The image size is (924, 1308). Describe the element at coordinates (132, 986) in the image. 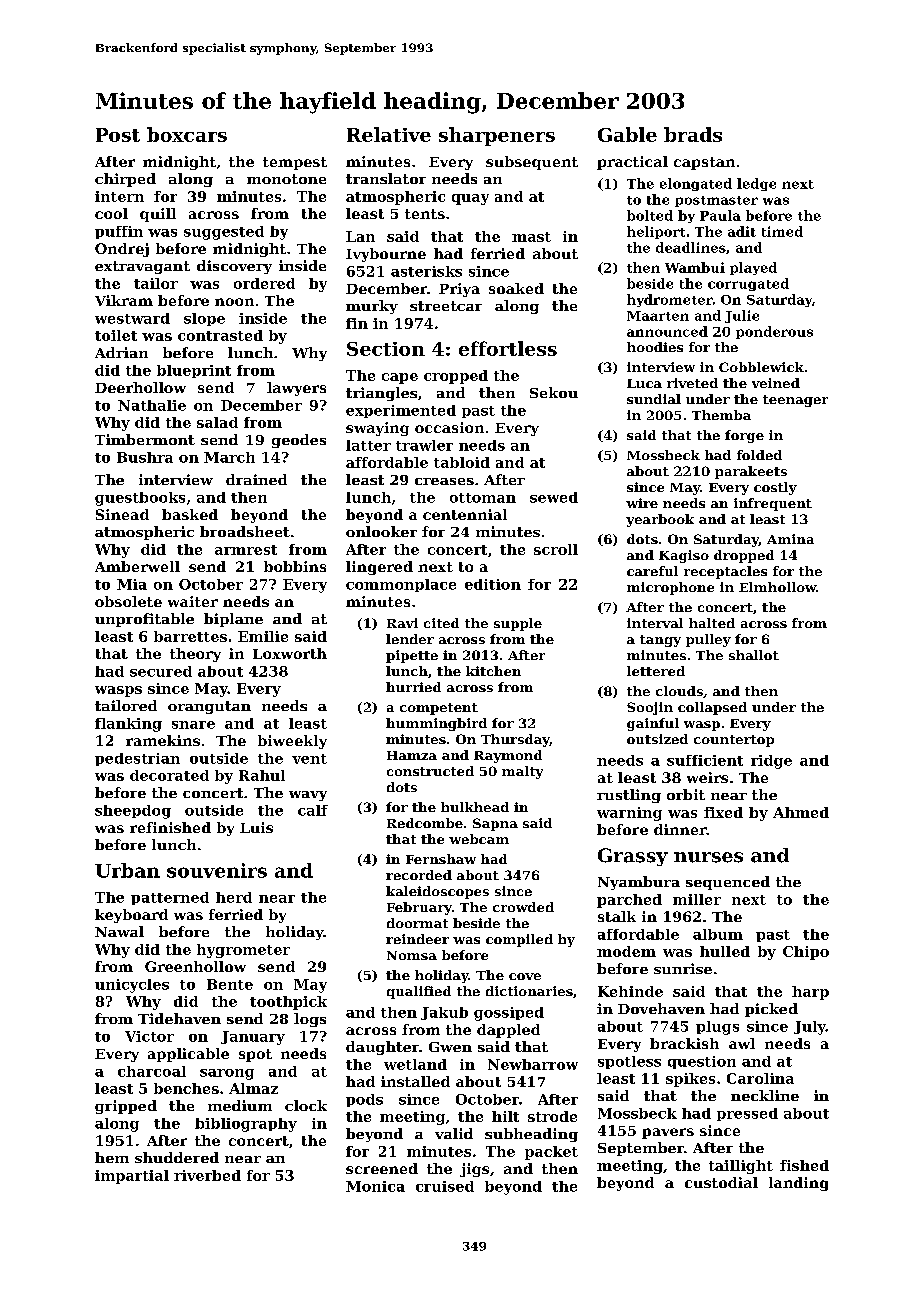

I see `unicycles` at that location.
